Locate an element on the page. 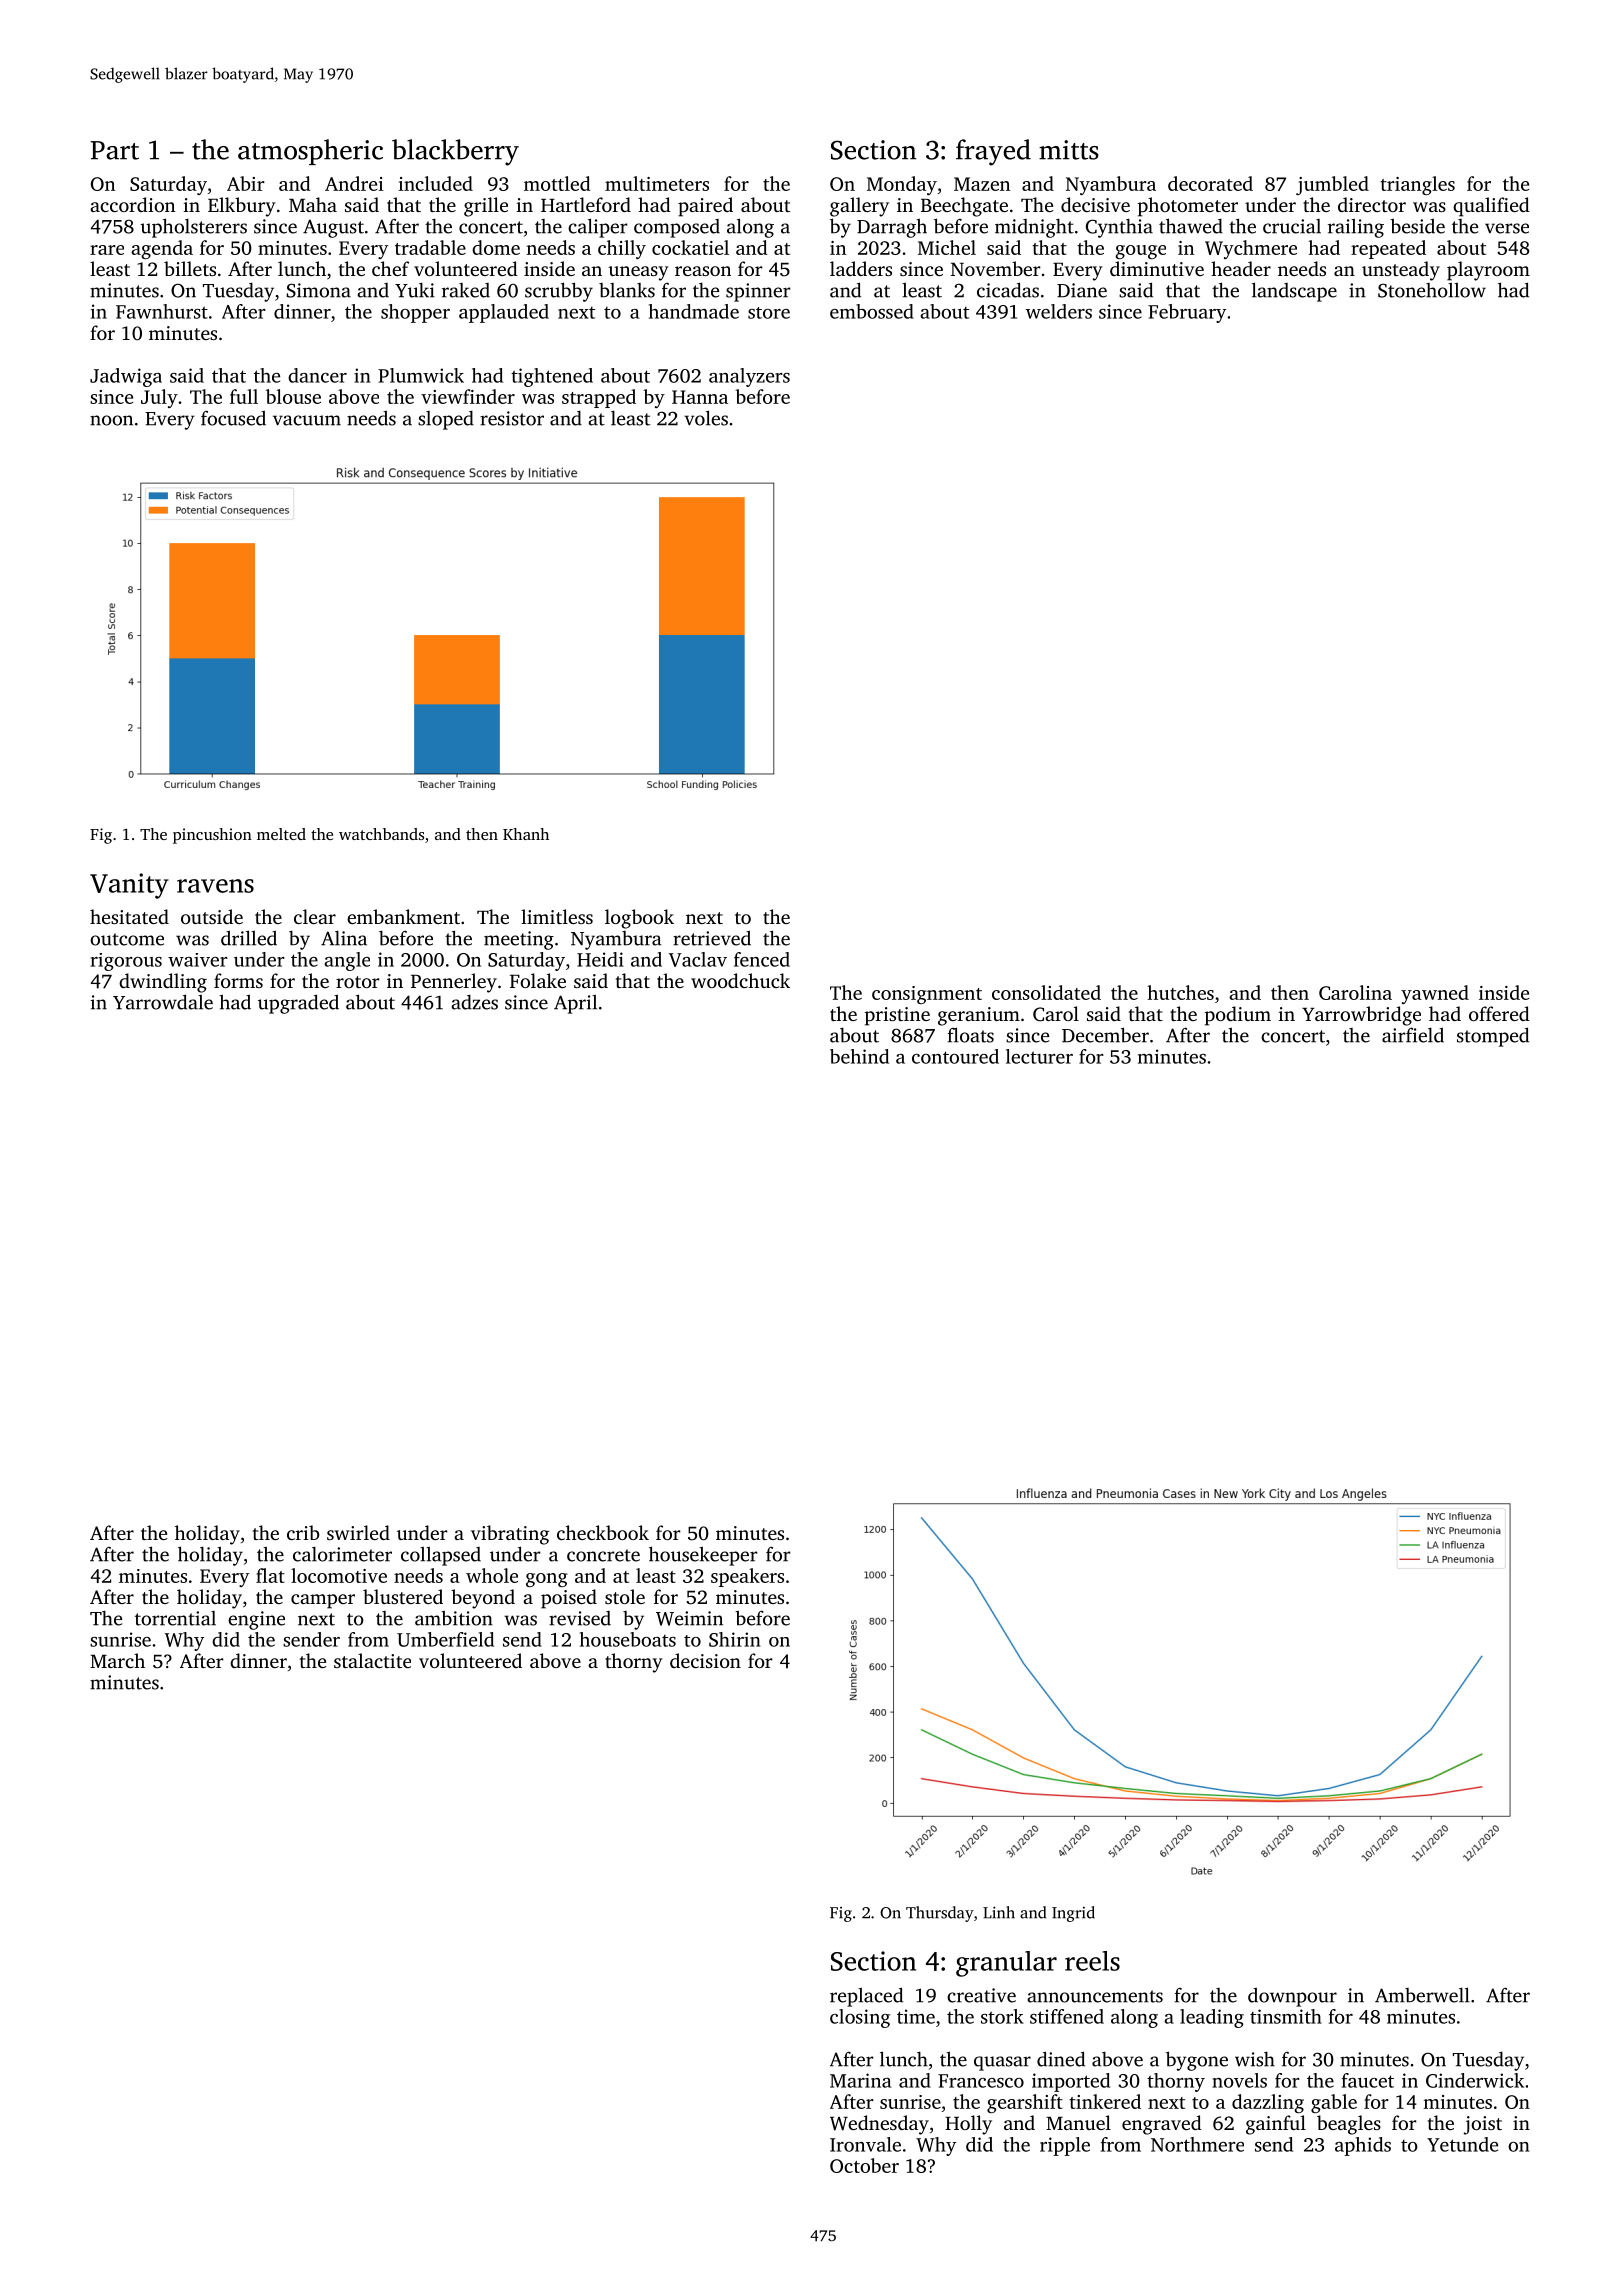 The width and height of the document is (1620, 2292). blackberry is located at coordinates (455, 152).
